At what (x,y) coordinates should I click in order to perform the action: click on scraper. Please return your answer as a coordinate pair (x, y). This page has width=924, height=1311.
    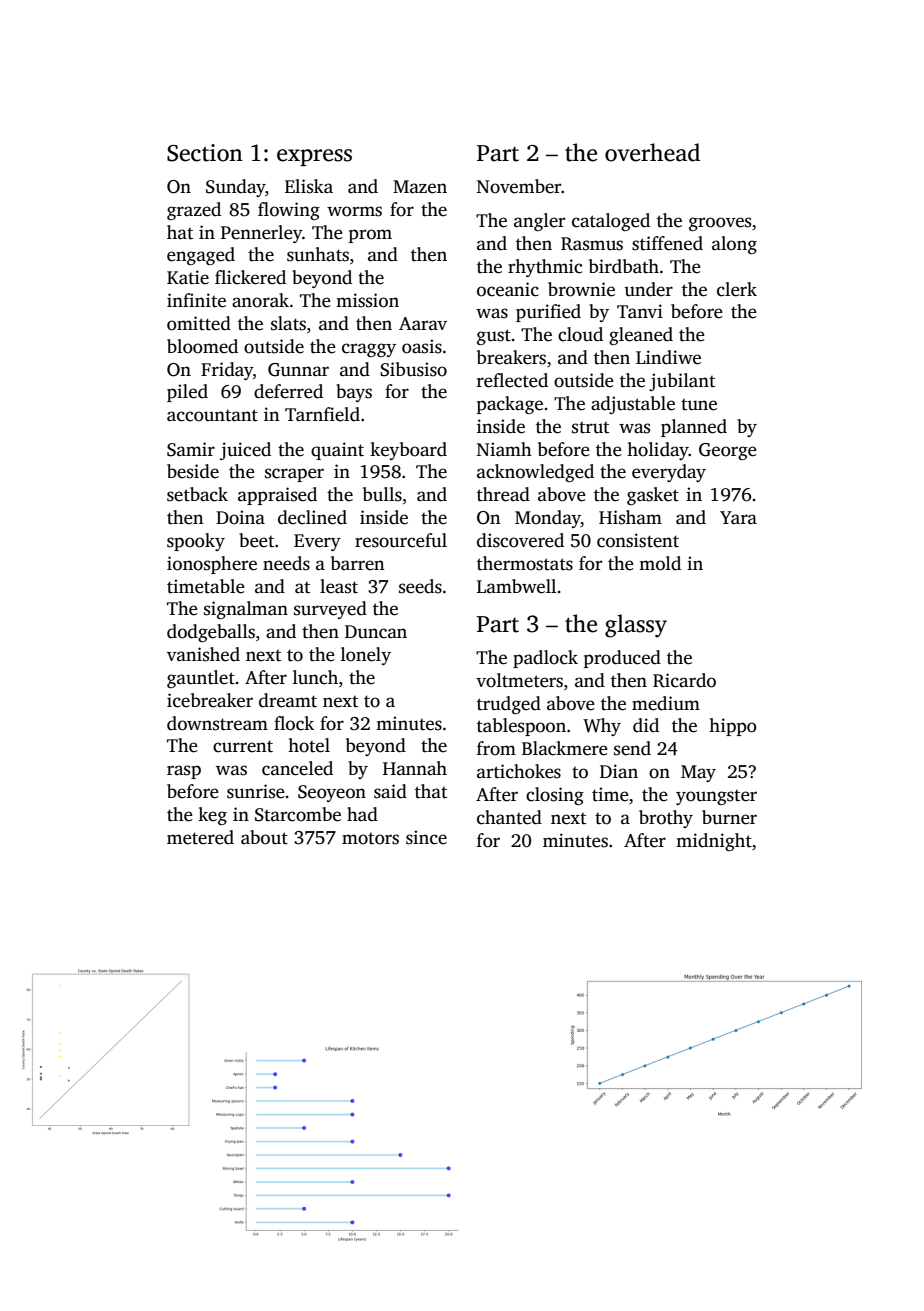
    Looking at the image, I should click on (294, 475).
